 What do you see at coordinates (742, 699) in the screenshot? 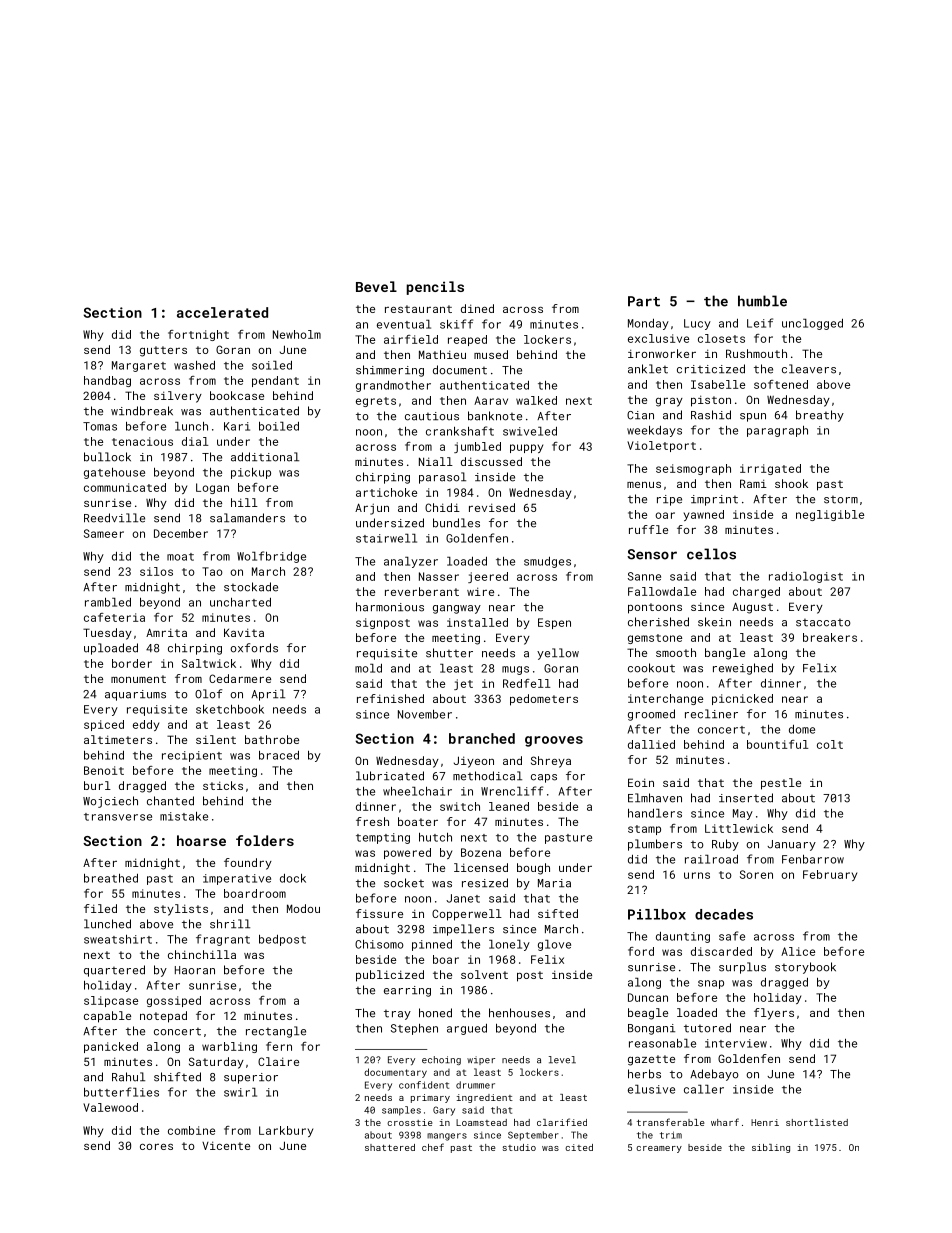
I see `picnicked` at bounding box center [742, 699].
